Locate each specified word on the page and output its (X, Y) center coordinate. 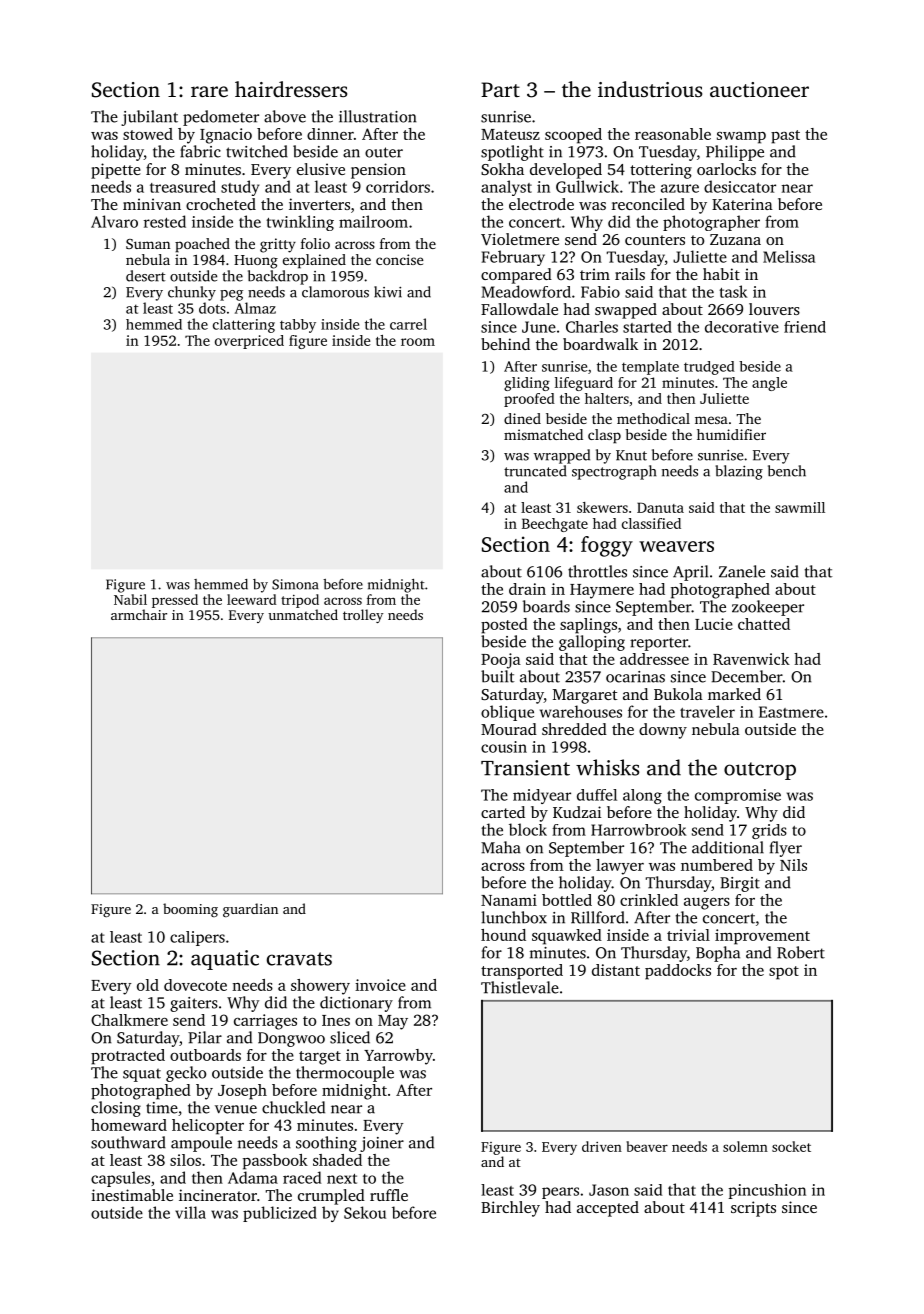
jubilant (149, 118)
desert (146, 276)
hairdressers (291, 89)
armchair (139, 614)
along (642, 796)
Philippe (735, 153)
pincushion (767, 1191)
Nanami (509, 900)
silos (185, 1160)
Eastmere (791, 712)
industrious (650, 89)
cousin (504, 747)
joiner (382, 1144)
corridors (398, 186)
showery (320, 987)
